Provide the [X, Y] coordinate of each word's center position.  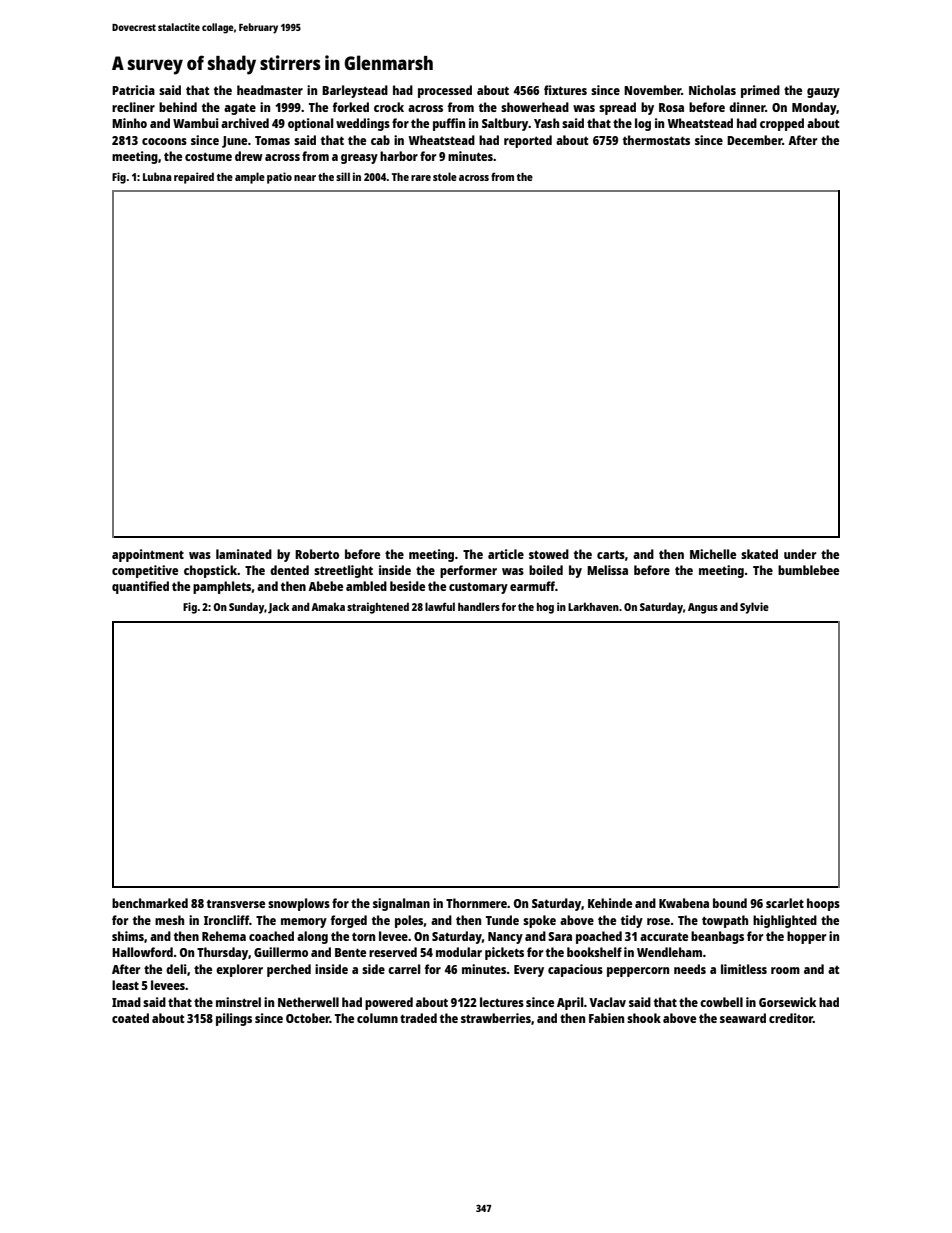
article [506, 554]
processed [445, 91]
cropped [782, 124]
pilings [234, 1019]
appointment [148, 555]
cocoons [164, 141]
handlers [479, 606]
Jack [279, 608]
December [754, 140]
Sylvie [754, 608]
